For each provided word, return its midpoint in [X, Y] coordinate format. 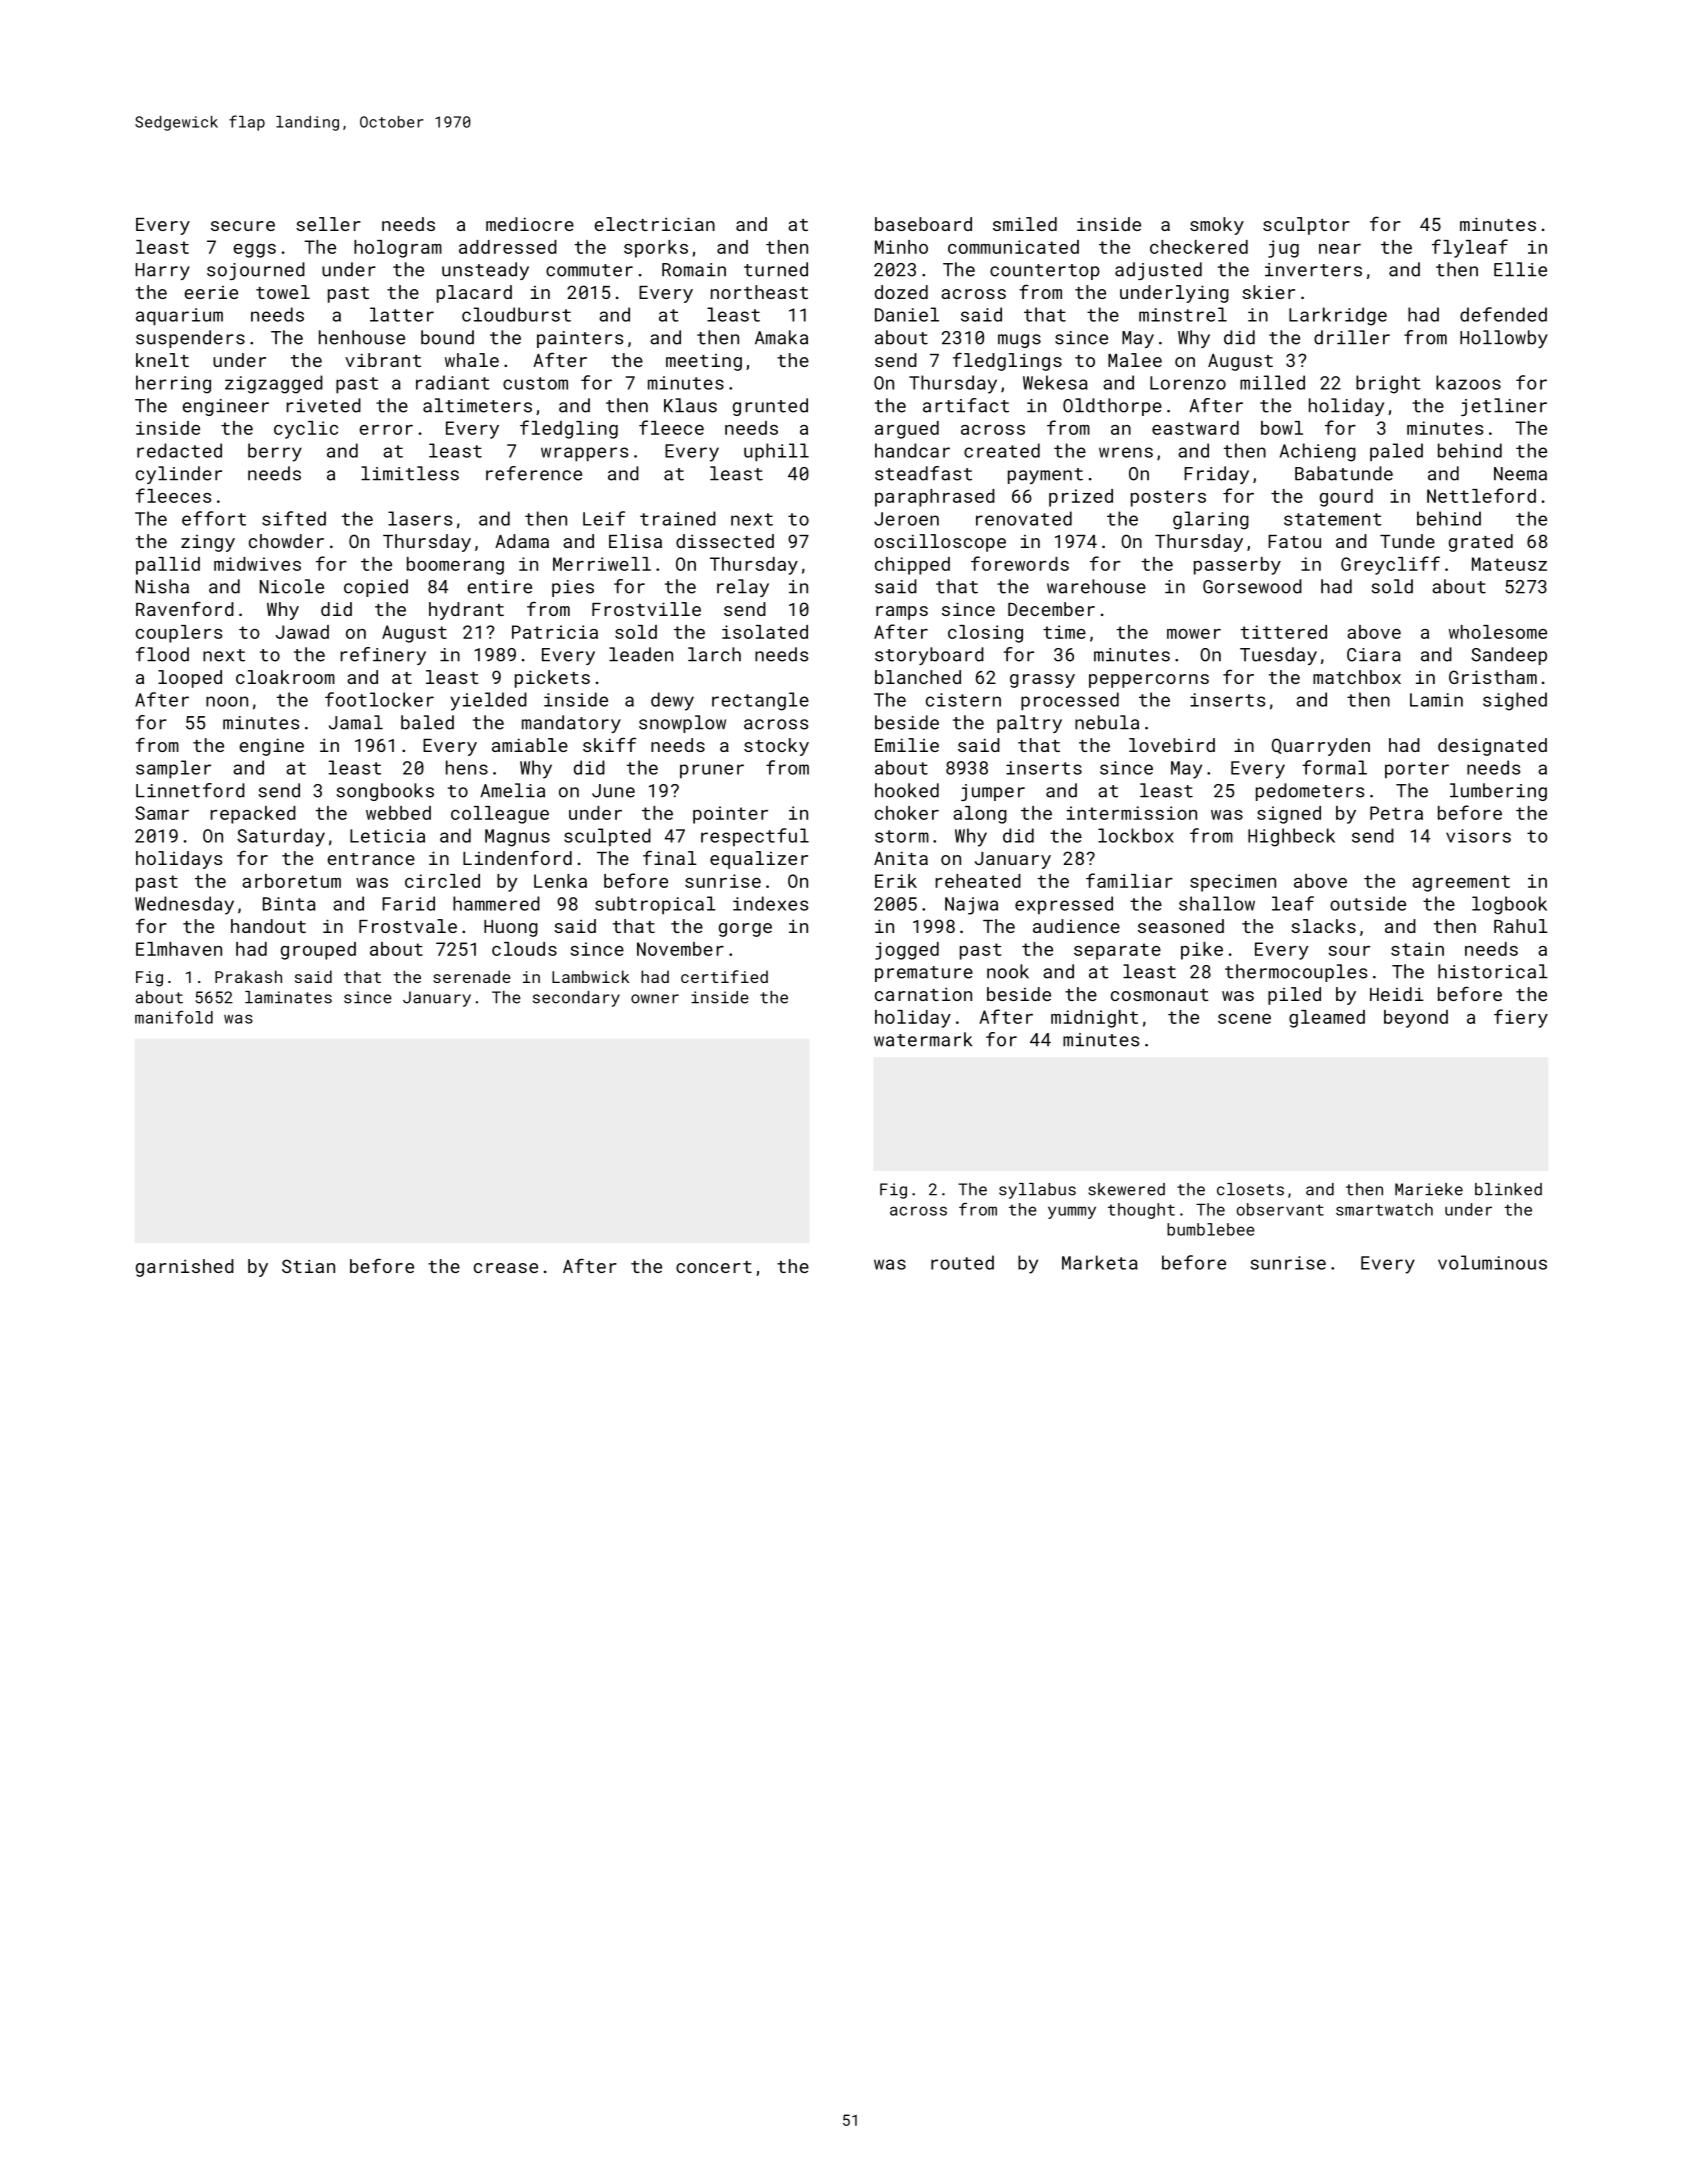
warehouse [1096, 586]
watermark [923, 1039]
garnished [185, 1268]
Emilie [907, 745]
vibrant [383, 360]
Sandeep [1509, 656]
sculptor [1306, 226]
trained [678, 518]
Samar [162, 813]
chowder [286, 541]
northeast [759, 292]
